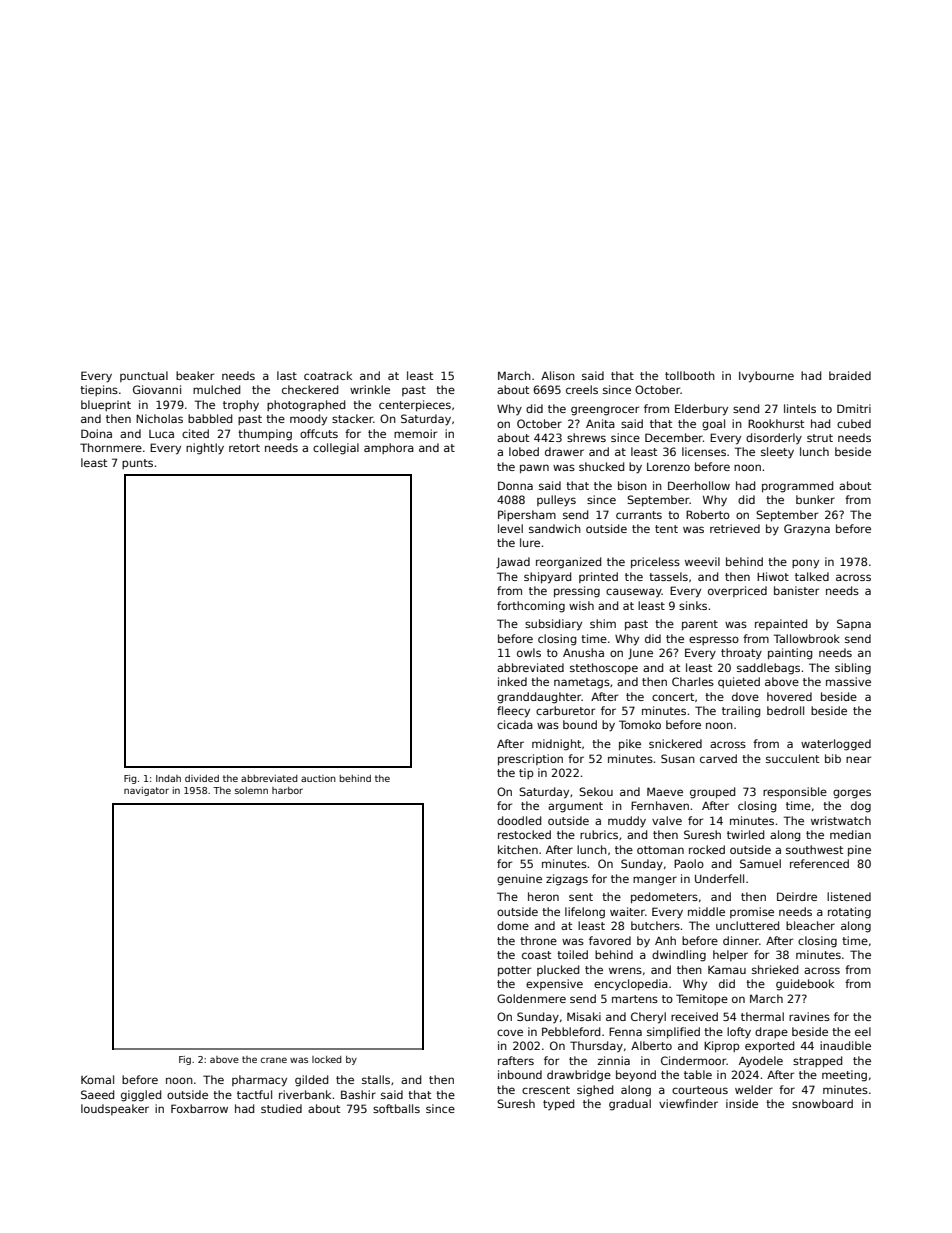 The width and height of the screenshot is (952, 1233). Describe the element at coordinates (137, 464) in the screenshot. I see `punts` at that location.
